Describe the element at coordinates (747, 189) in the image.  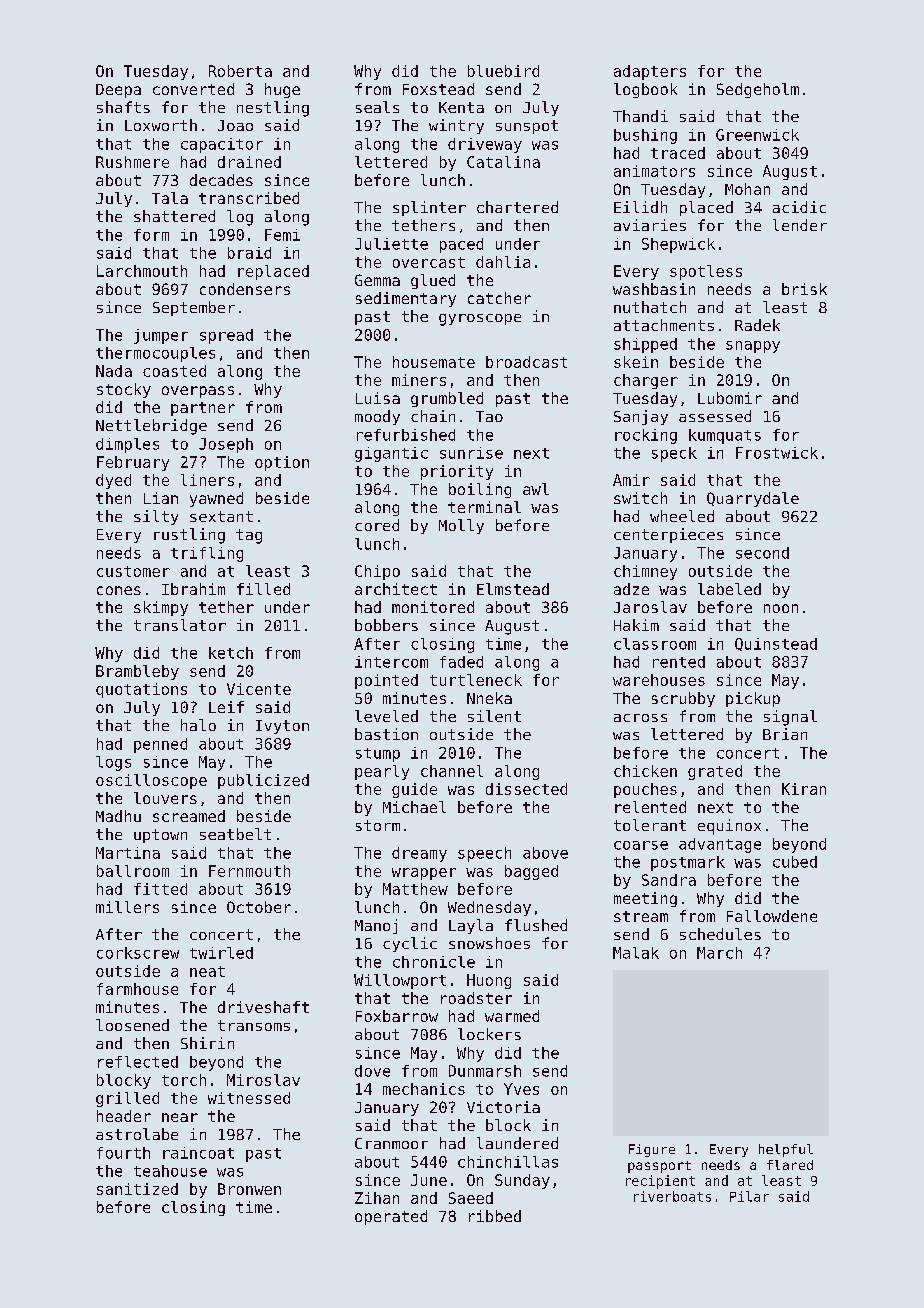
I see `Mohan` at that location.
